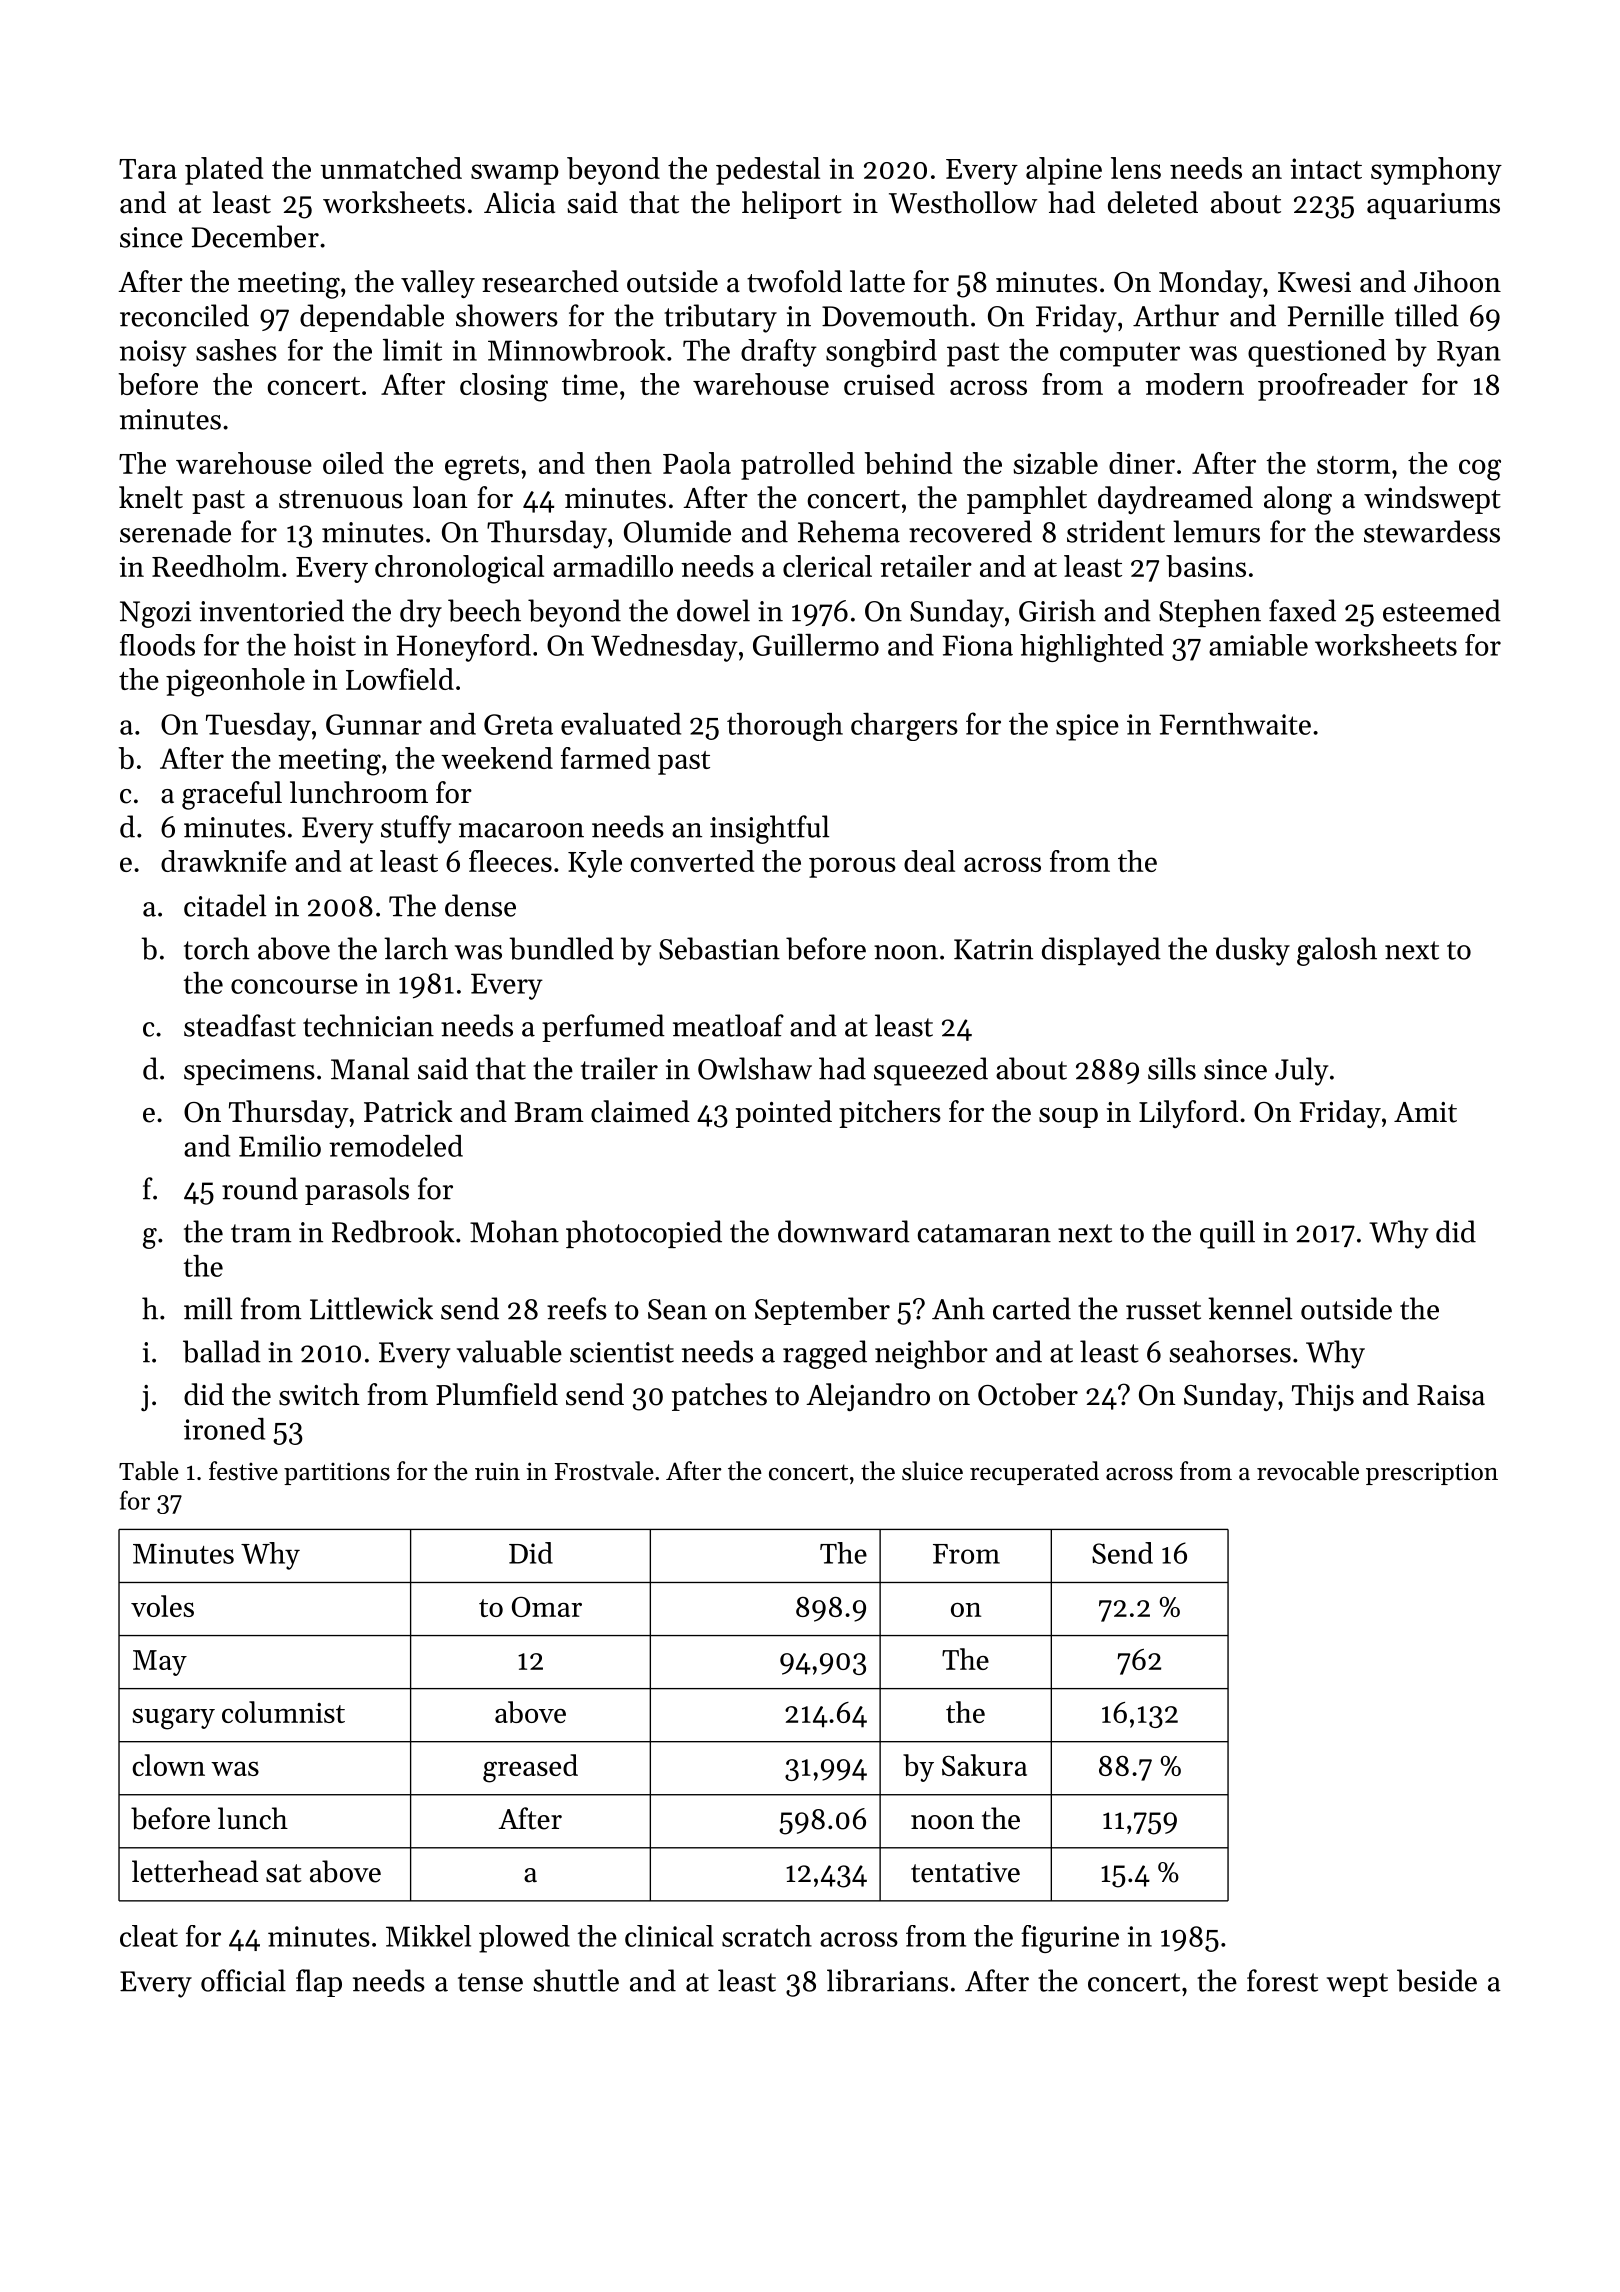  Describe the element at coordinates (1136, 168) in the image. I see `lens` at that location.
